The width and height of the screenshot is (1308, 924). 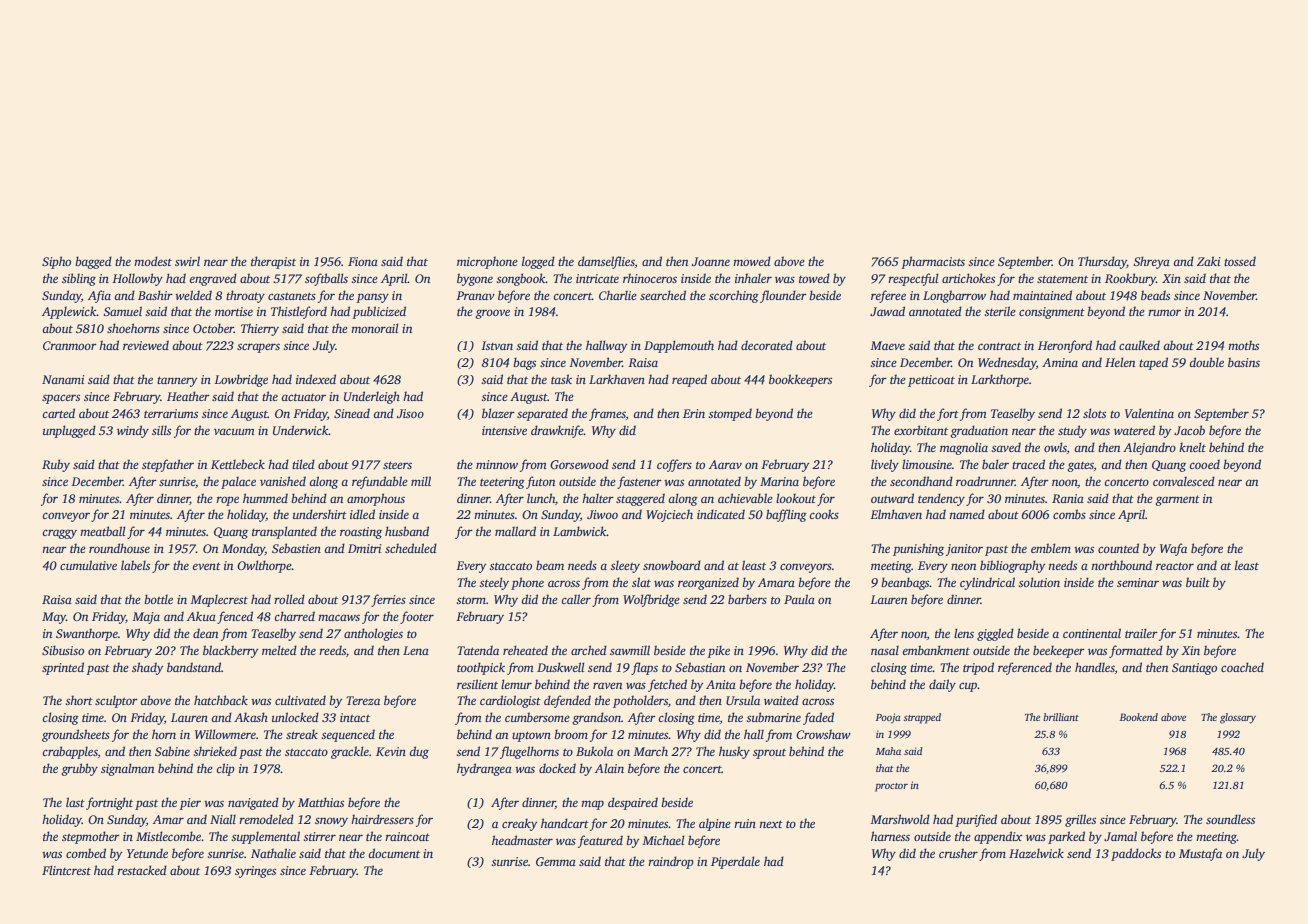 What do you see at coordinates (190, 804) in the screenshot?
I see `pier` at bounding box center [190, 804].
